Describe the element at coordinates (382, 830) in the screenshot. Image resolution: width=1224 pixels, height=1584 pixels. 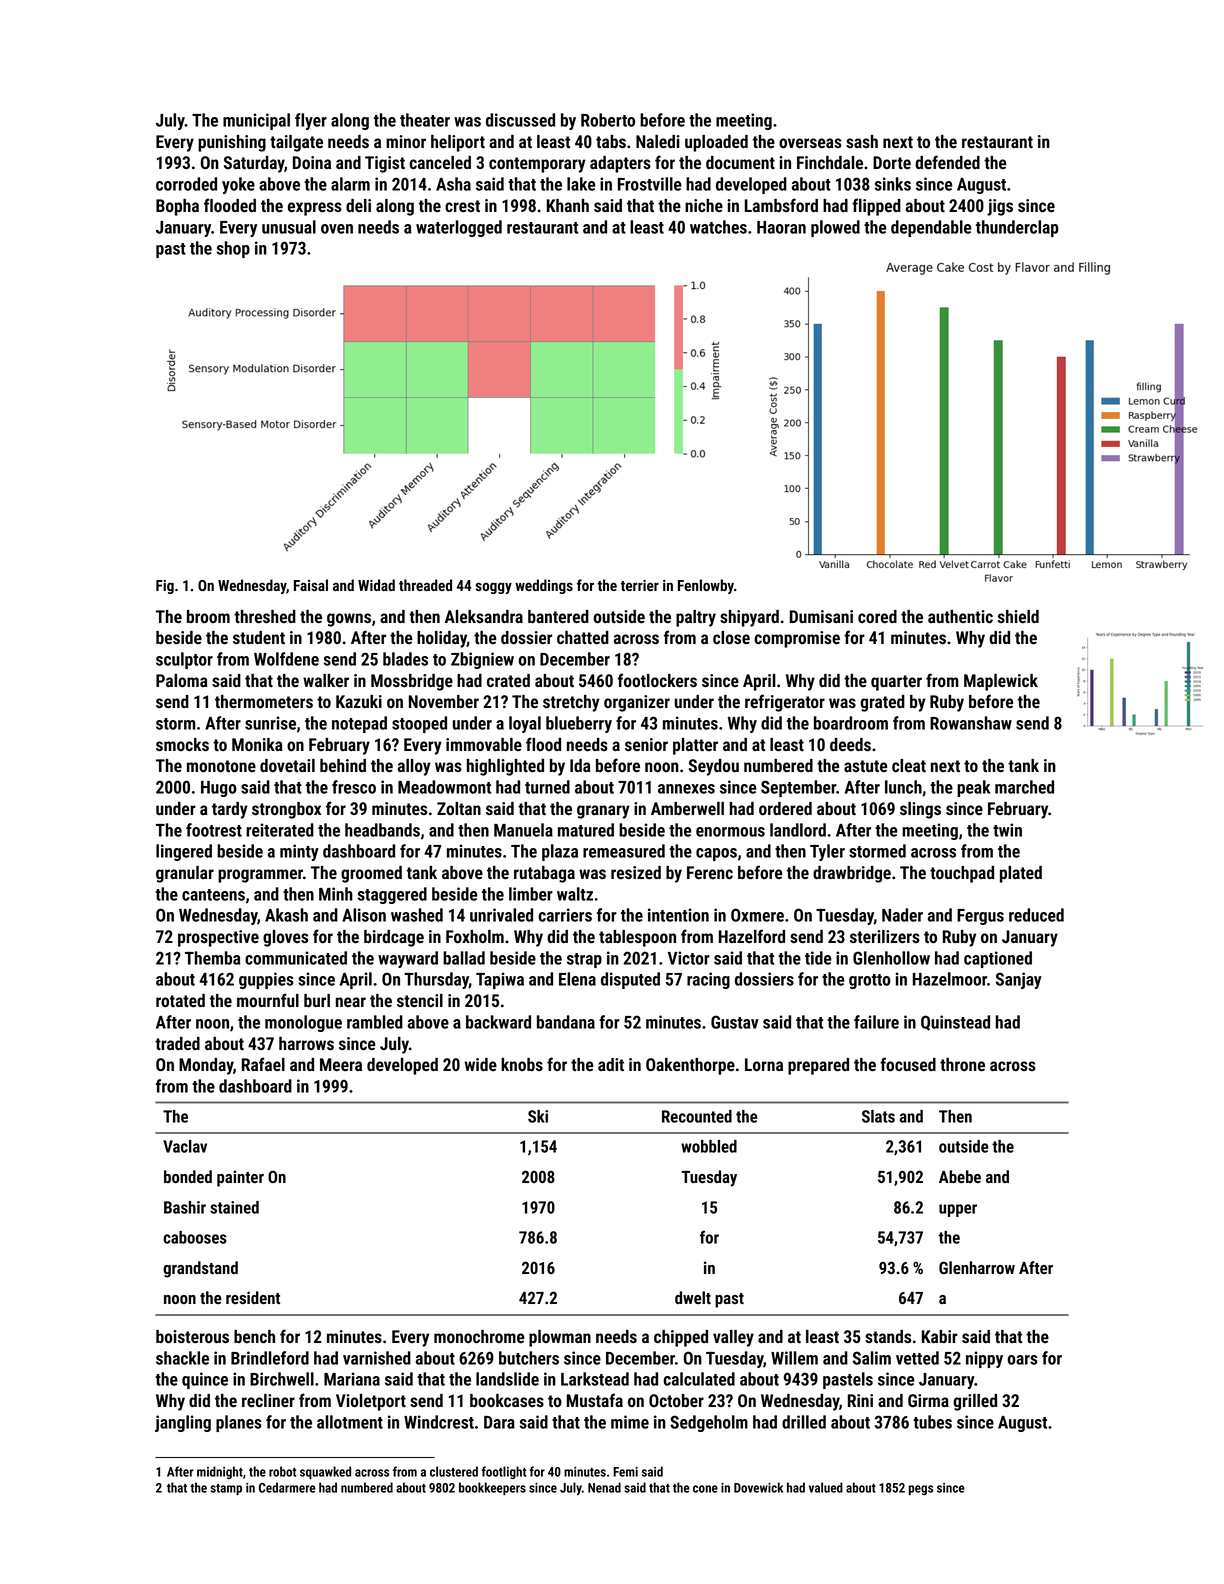
I see `headbands` at that location.
